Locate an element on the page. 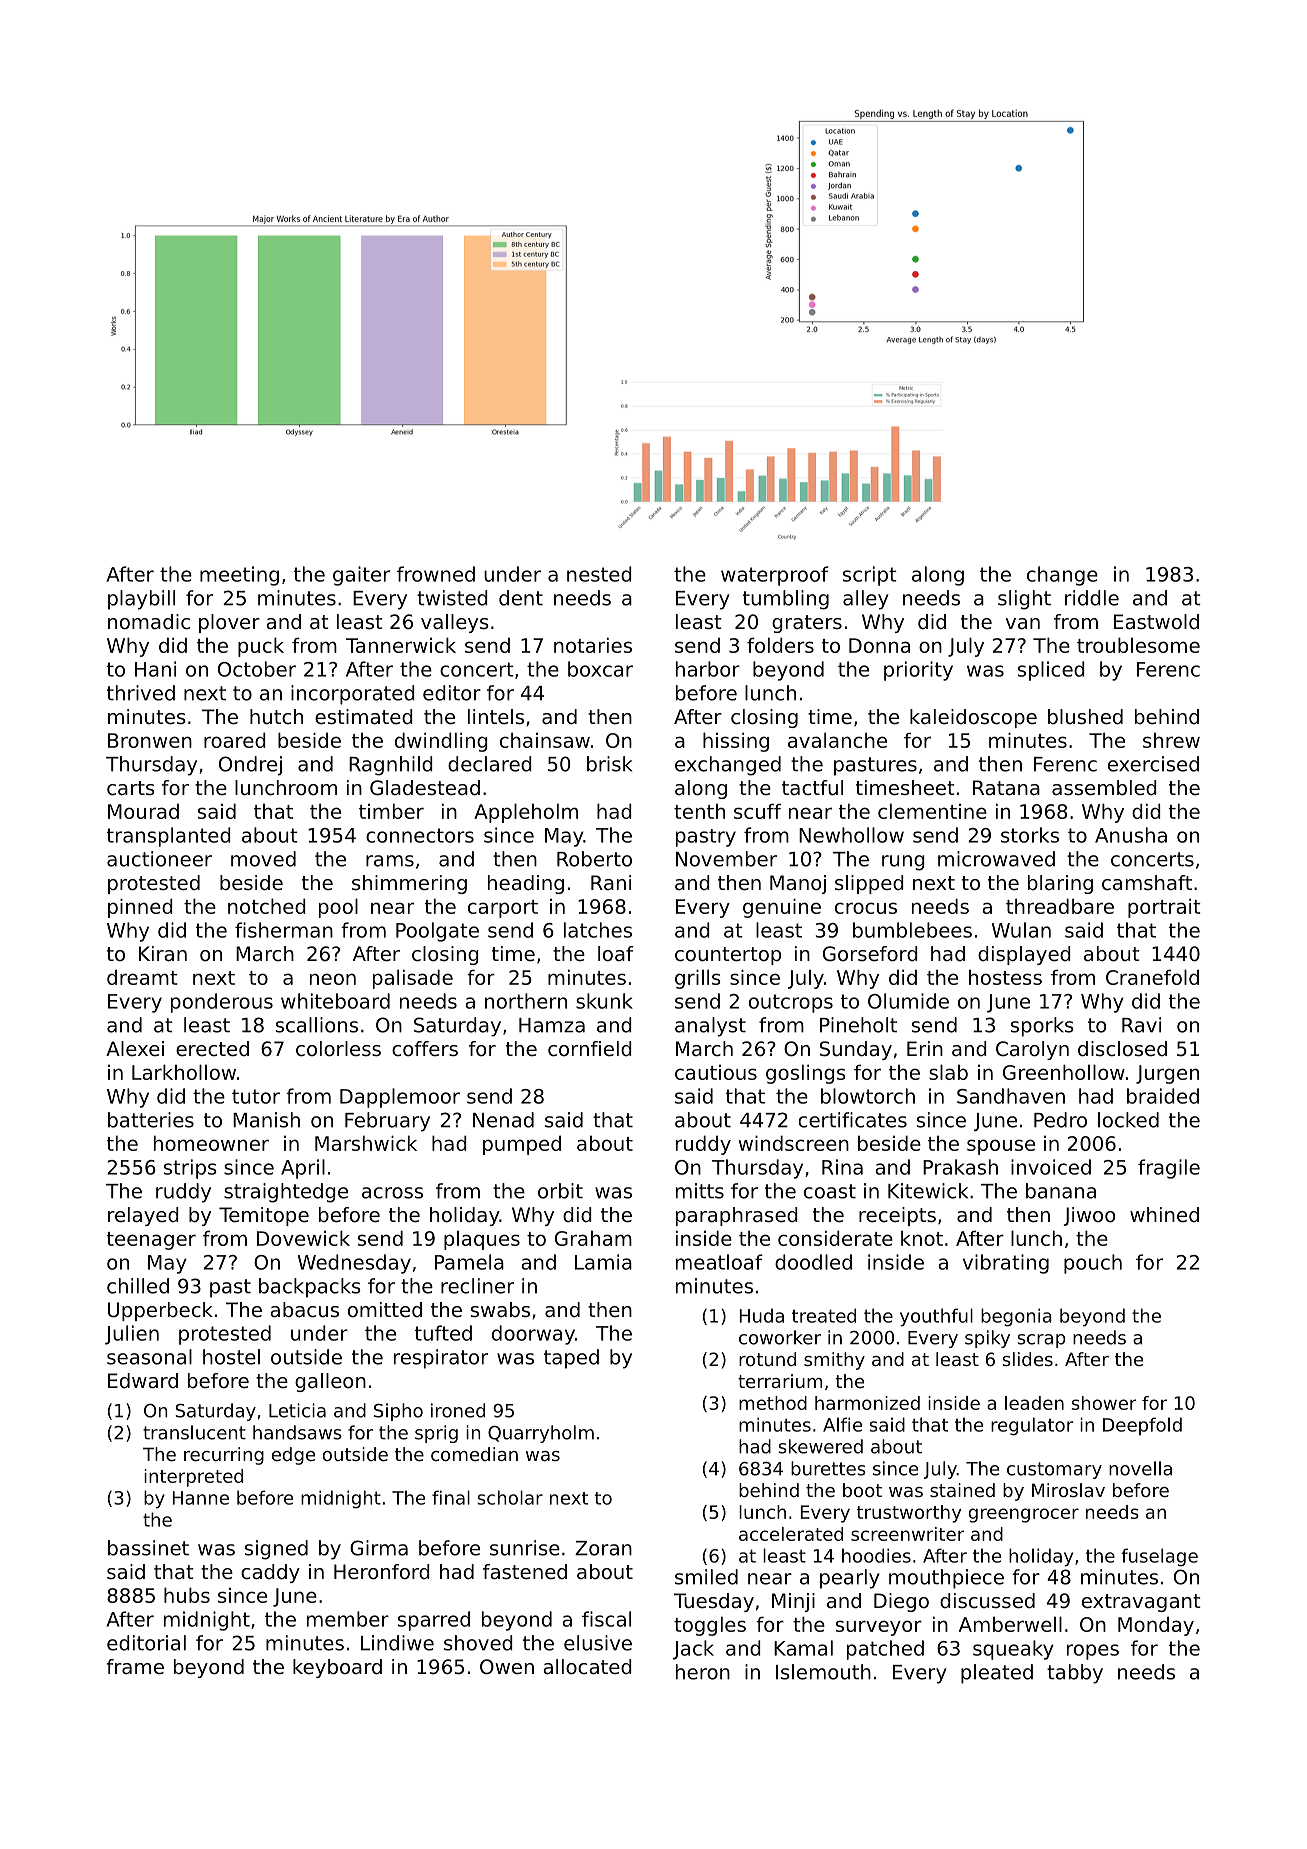  tabby is located at coordinates (1075, 1674).
